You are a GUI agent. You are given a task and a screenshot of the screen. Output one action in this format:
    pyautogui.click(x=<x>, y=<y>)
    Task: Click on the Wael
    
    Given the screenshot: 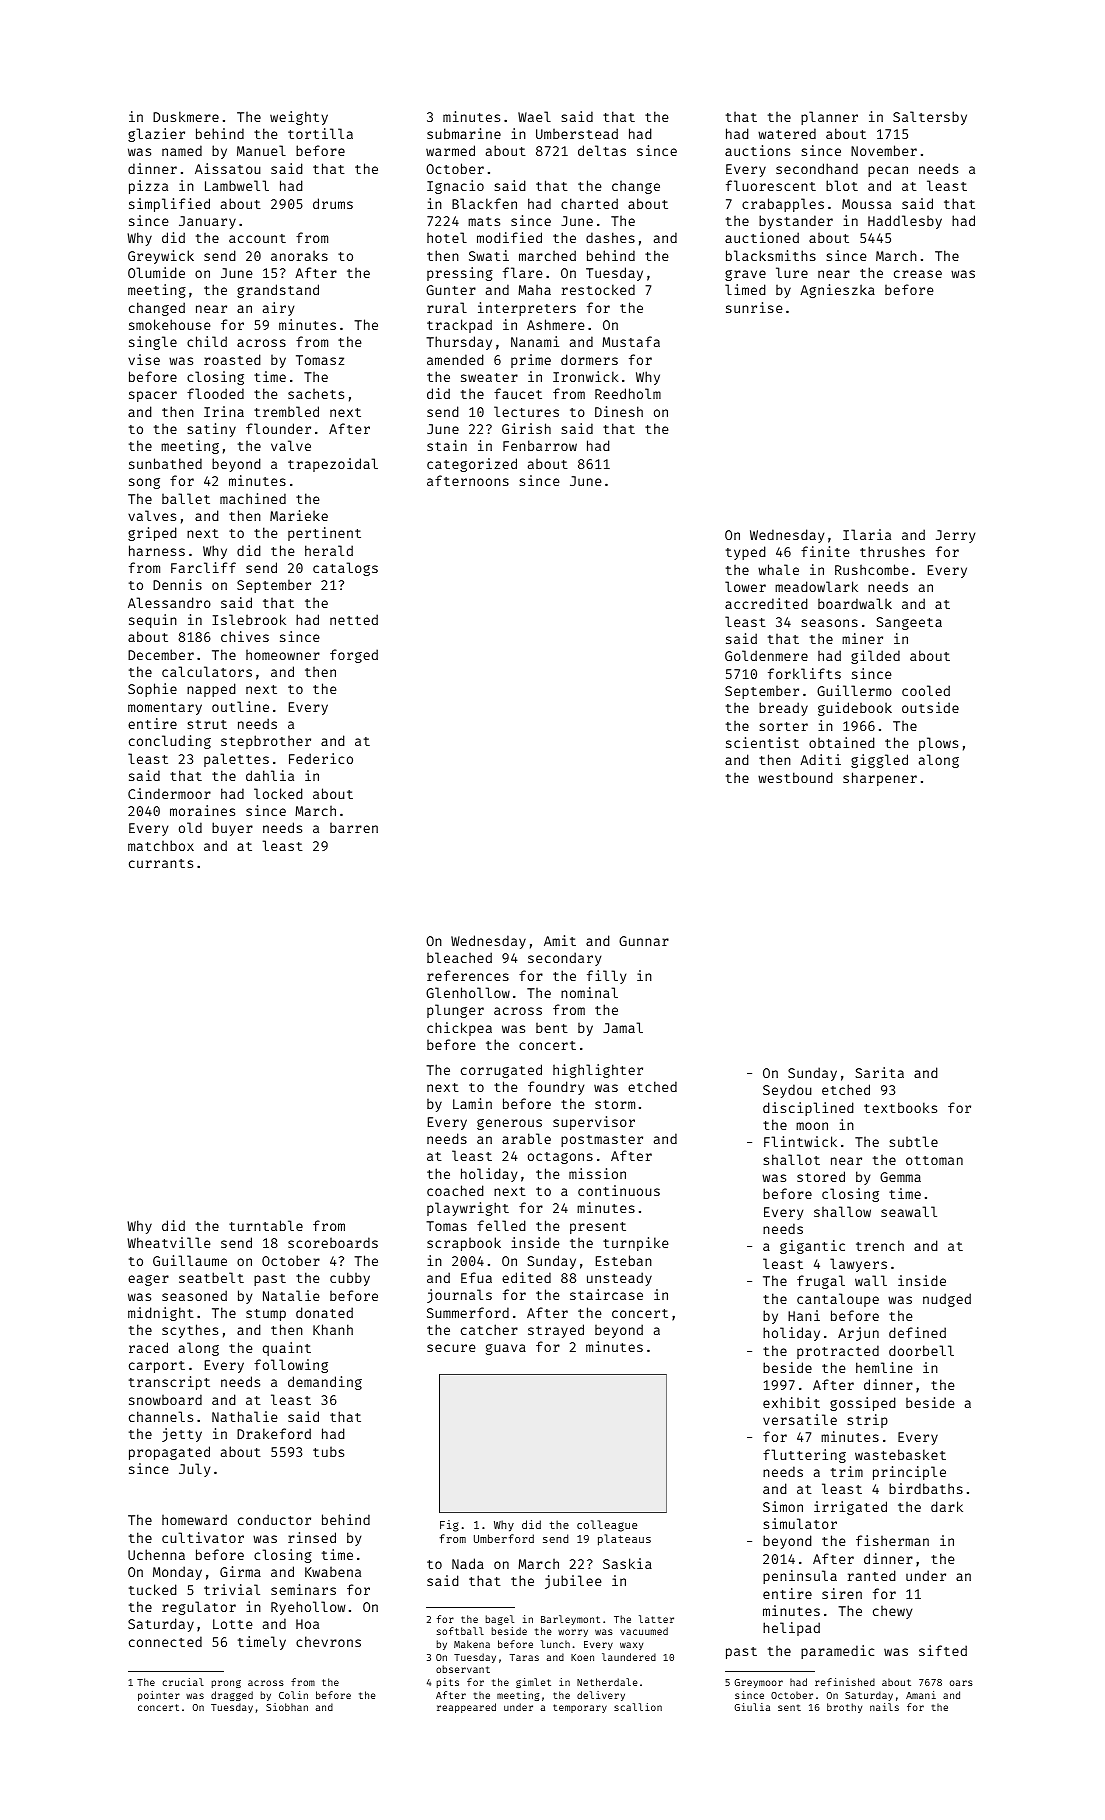 What is the action you would take?
    pyautogui.click(x=534, y=116)
